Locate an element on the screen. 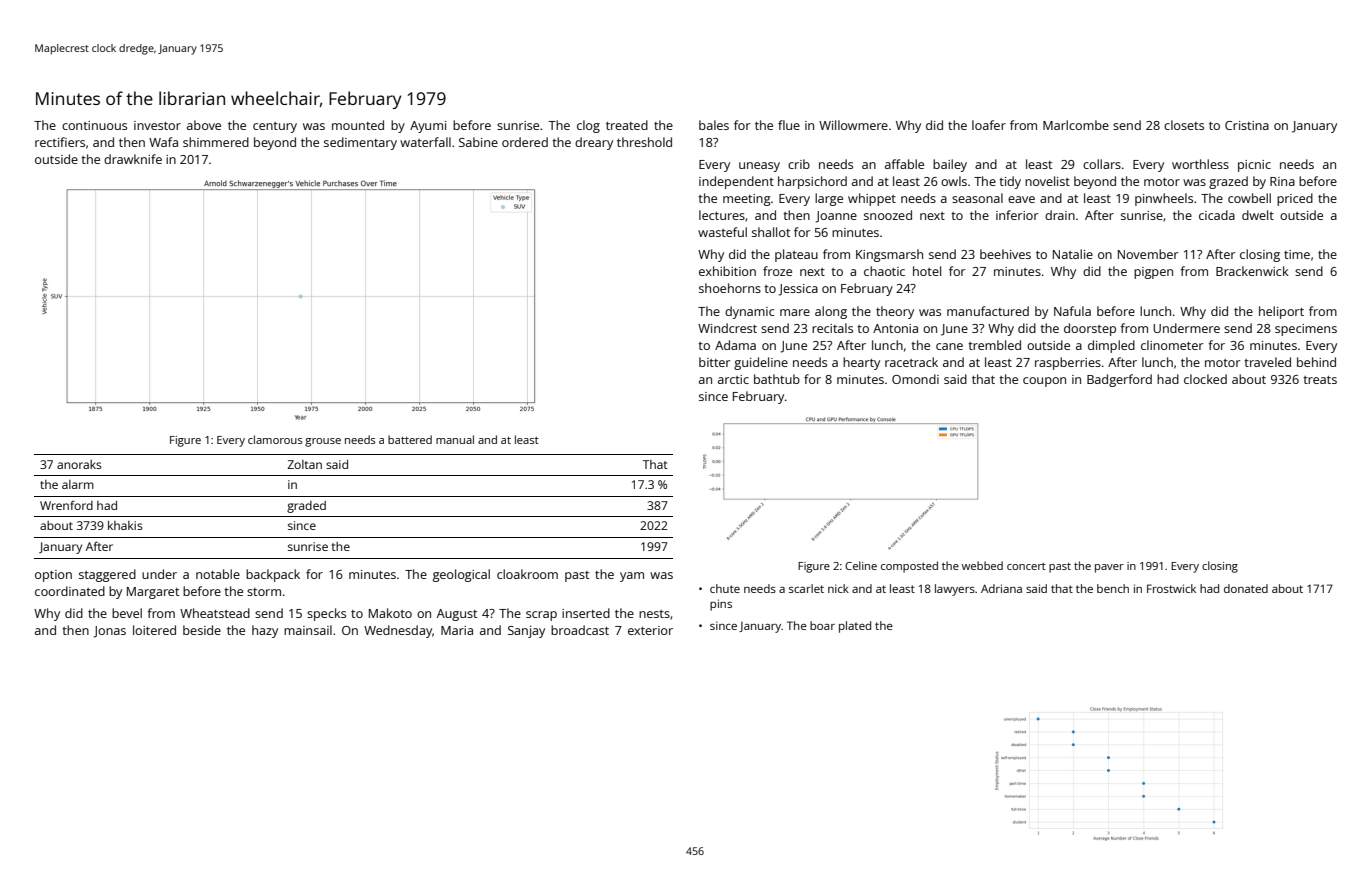  drain is located at coordinates (1060, 215).
